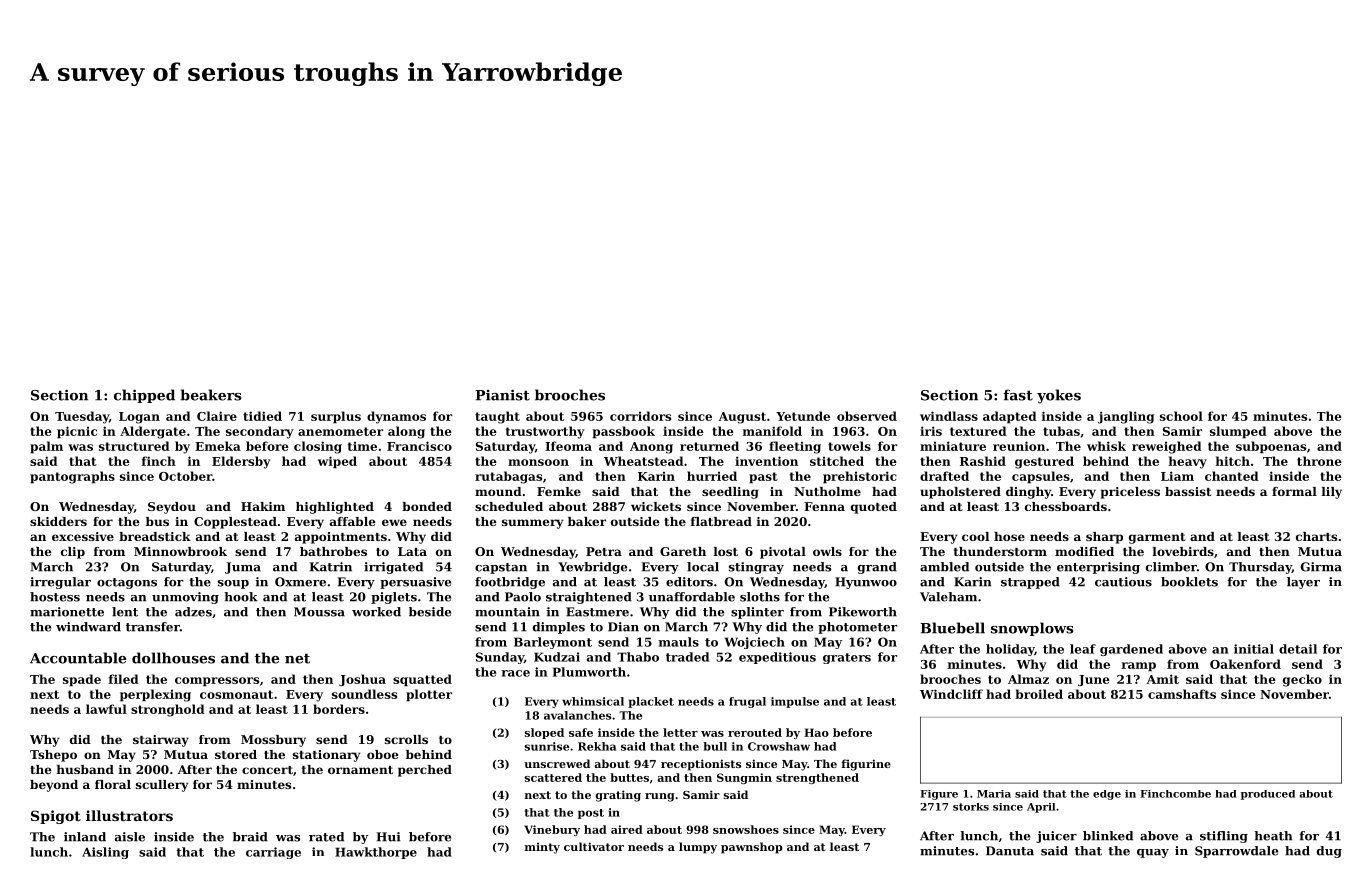 The width and height of the screenshot is (1372, 887). Describe the element at coordinates (262, 416) in the screenshot. I see `tidied` at that location.
